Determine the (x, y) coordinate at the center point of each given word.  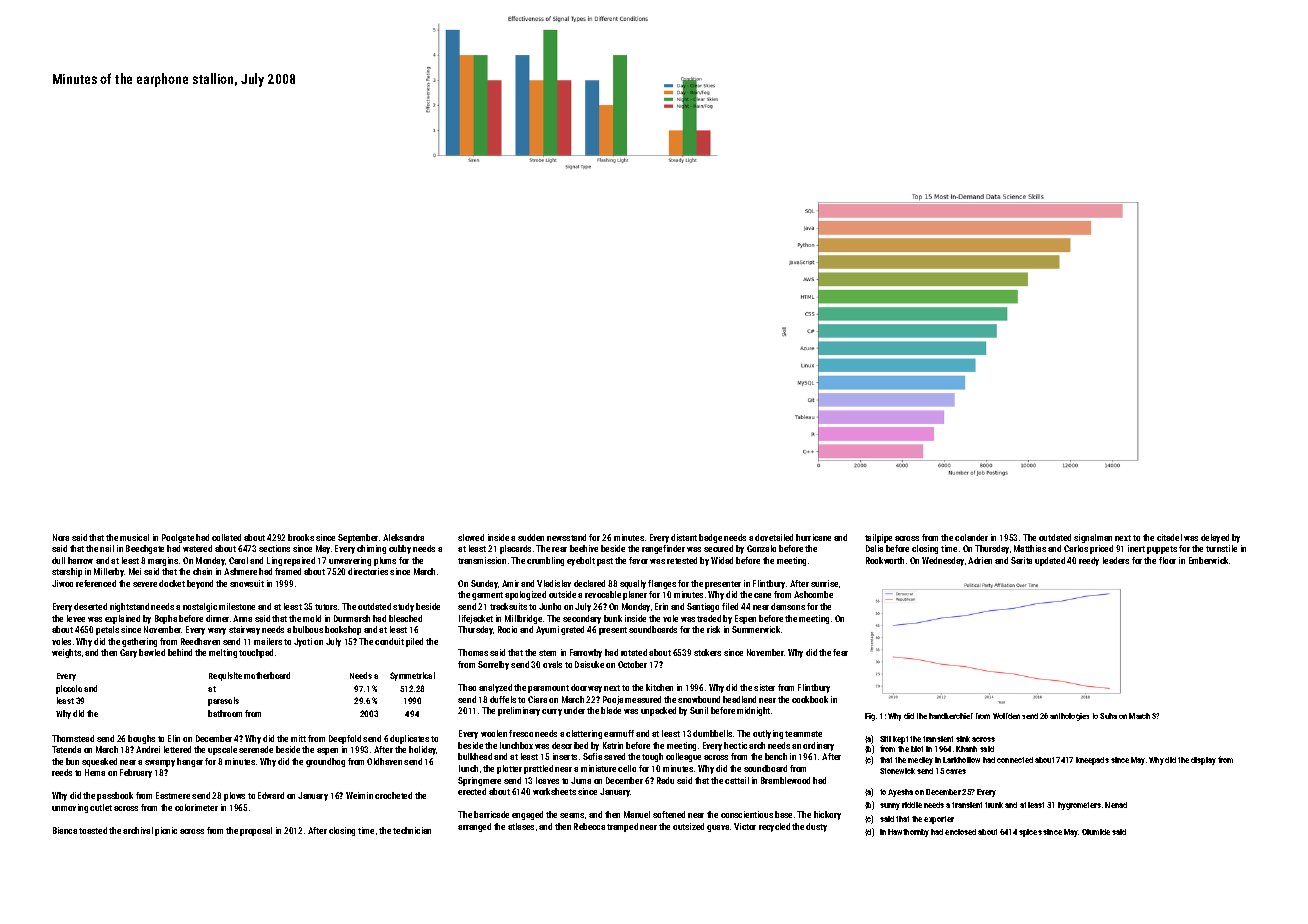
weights (66, 653)
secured (718, 548)
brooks (301, 537)
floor (1167, 560)
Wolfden (1006, 716)
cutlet (101, 807)
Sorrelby (493, 665)
